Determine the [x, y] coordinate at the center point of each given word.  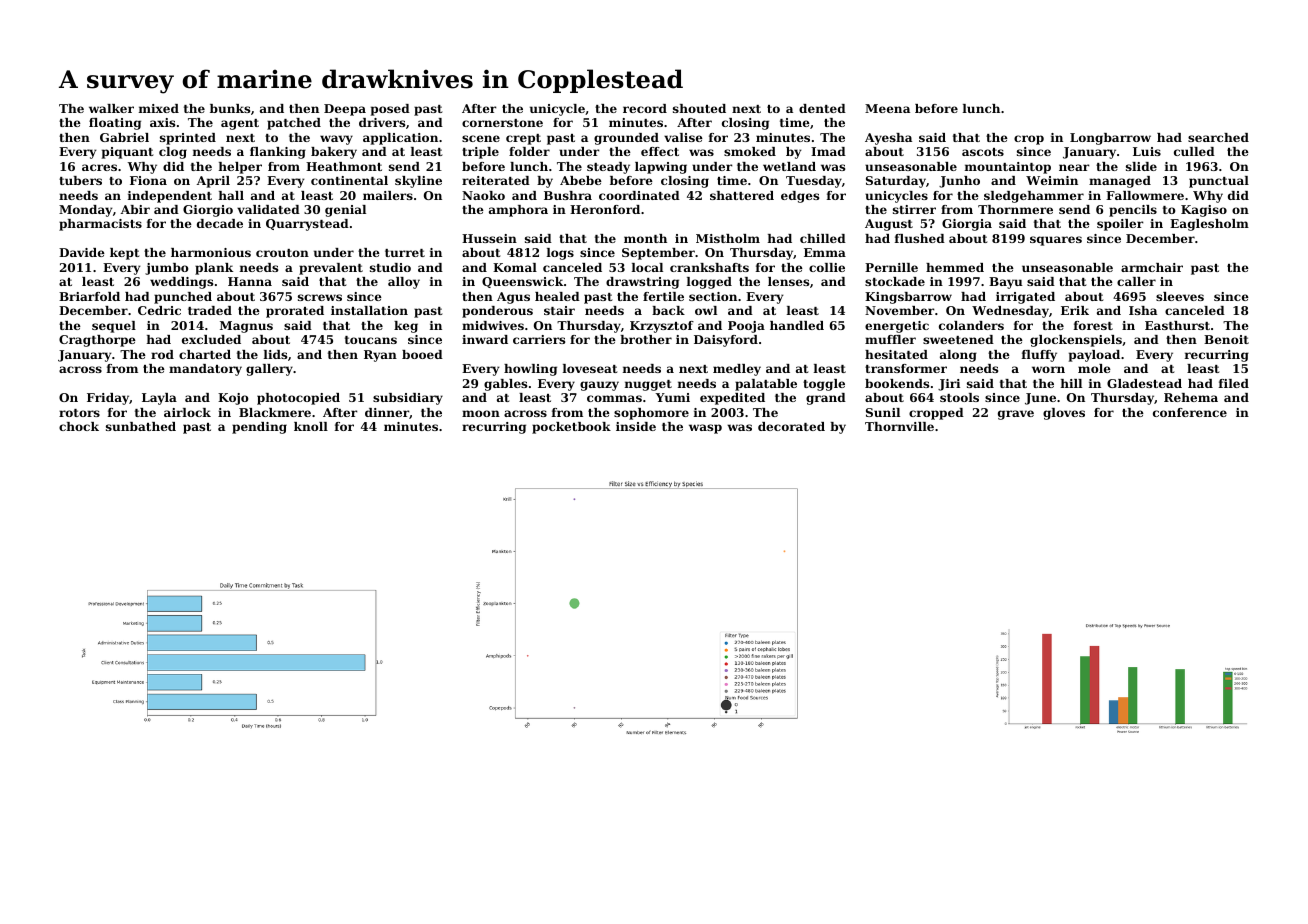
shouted [699, 108]
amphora [518, 211]
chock [79, 426]
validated [268, 209]
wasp [705, 429]
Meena [887, 108]
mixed [159, 108]
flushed [920, 238]
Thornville [899, 426]
